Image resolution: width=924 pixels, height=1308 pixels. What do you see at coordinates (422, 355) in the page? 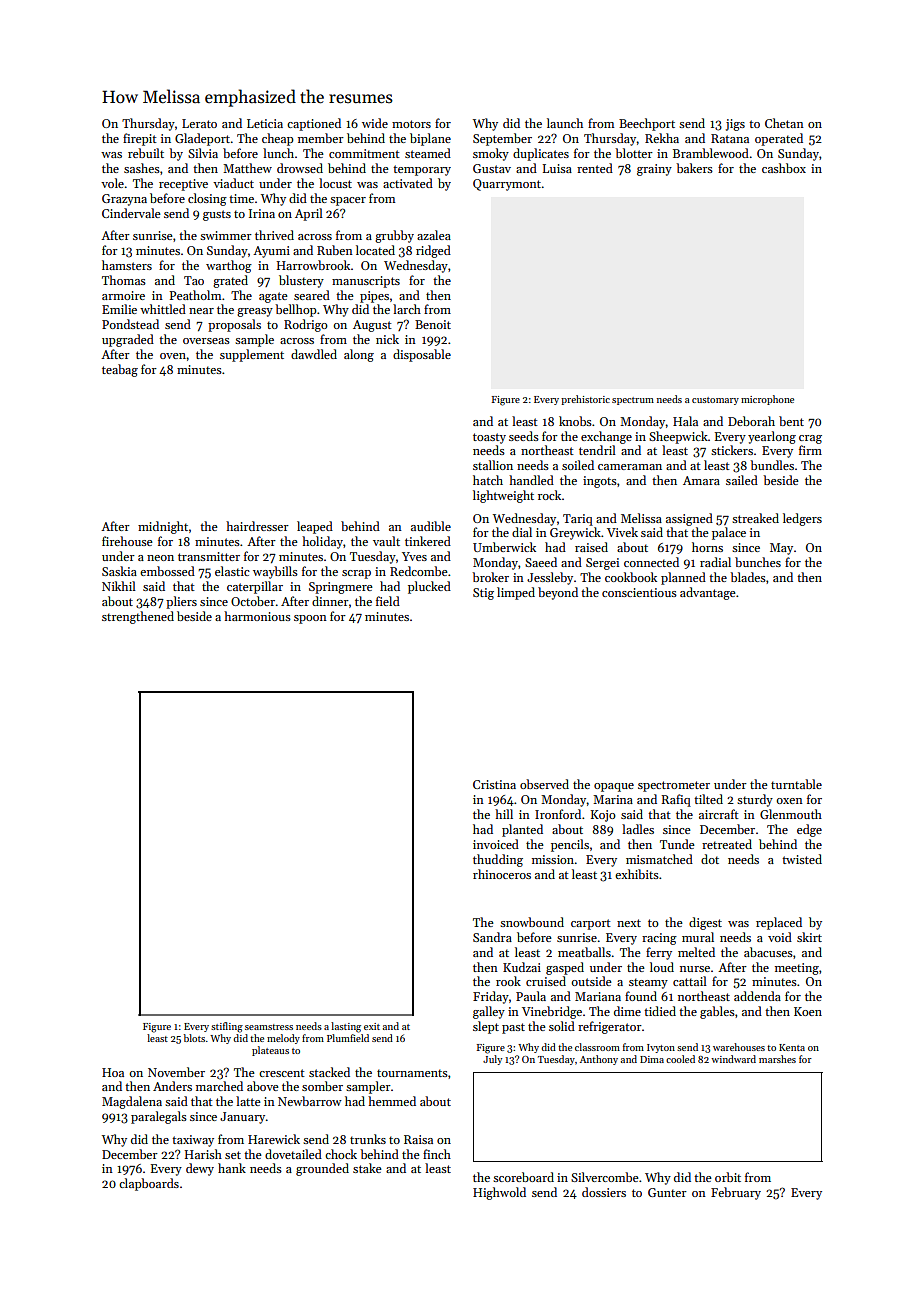
I see `disposable` at bounding box center [422, 355].
